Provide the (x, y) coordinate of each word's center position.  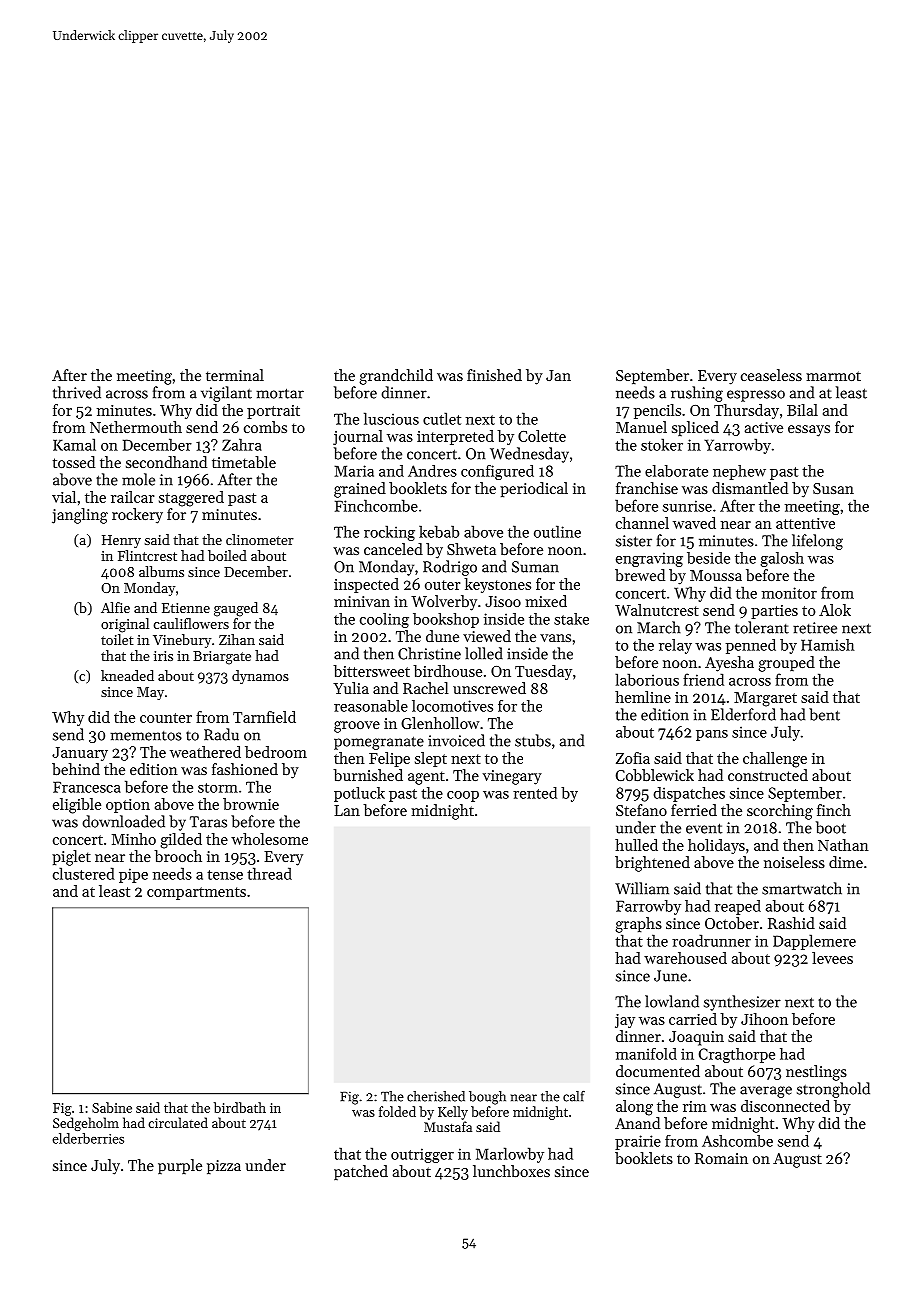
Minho (134, 839)
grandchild (396, 377)
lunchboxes (511, 1171)
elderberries (88, 1138)
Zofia (633, 758)
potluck (359, 794)
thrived (77, 392)
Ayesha (729, 664)
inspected (366, 585)
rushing (697, 394)
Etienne (186, 608)
